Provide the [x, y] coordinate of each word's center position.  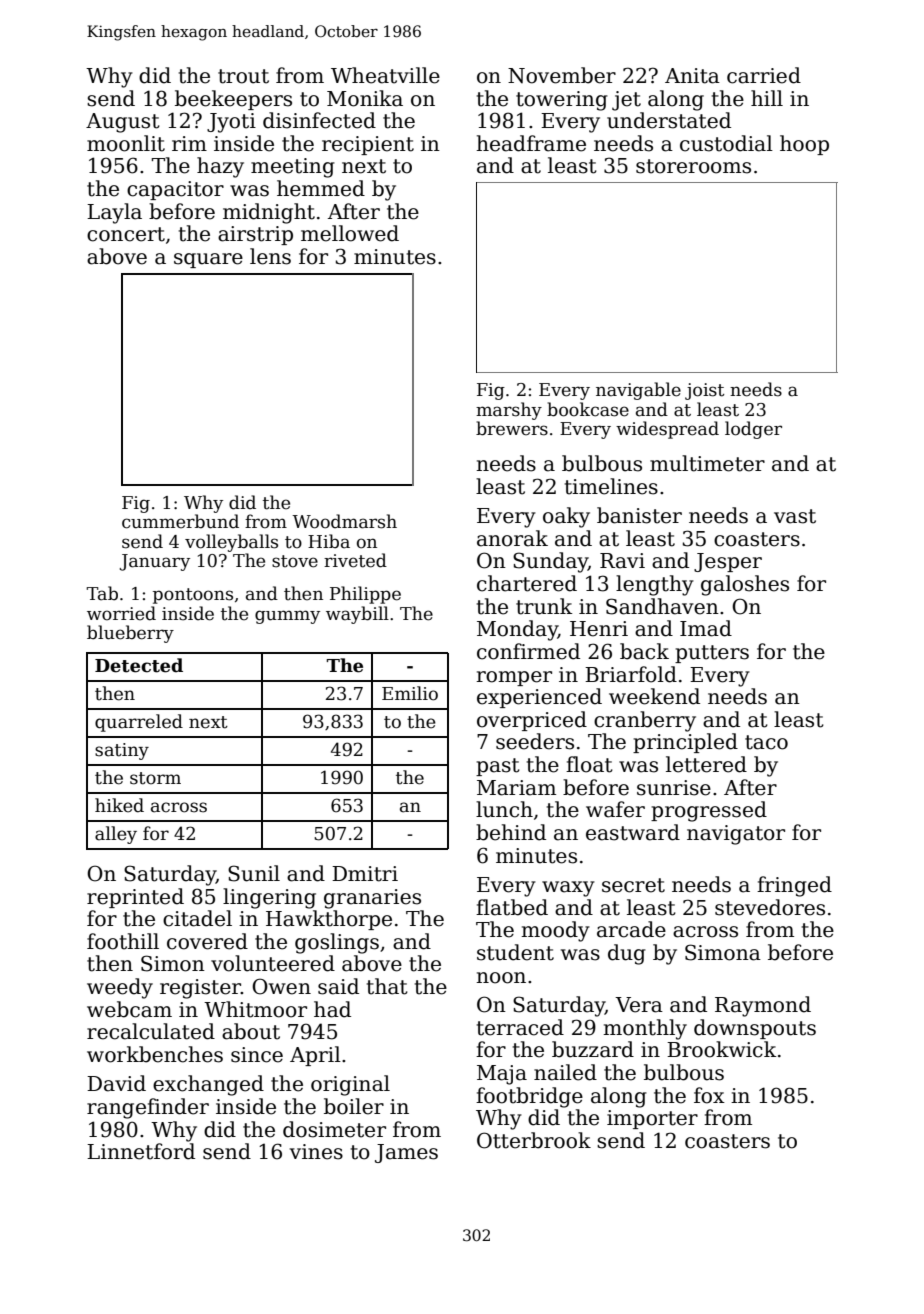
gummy [287, 617]
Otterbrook [534, 1140]
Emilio [410, 693]
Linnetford [141, 1151]
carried [764, 75]
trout [243, 76]
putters [712, 654]
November [562, 75]
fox [709, 1095]
